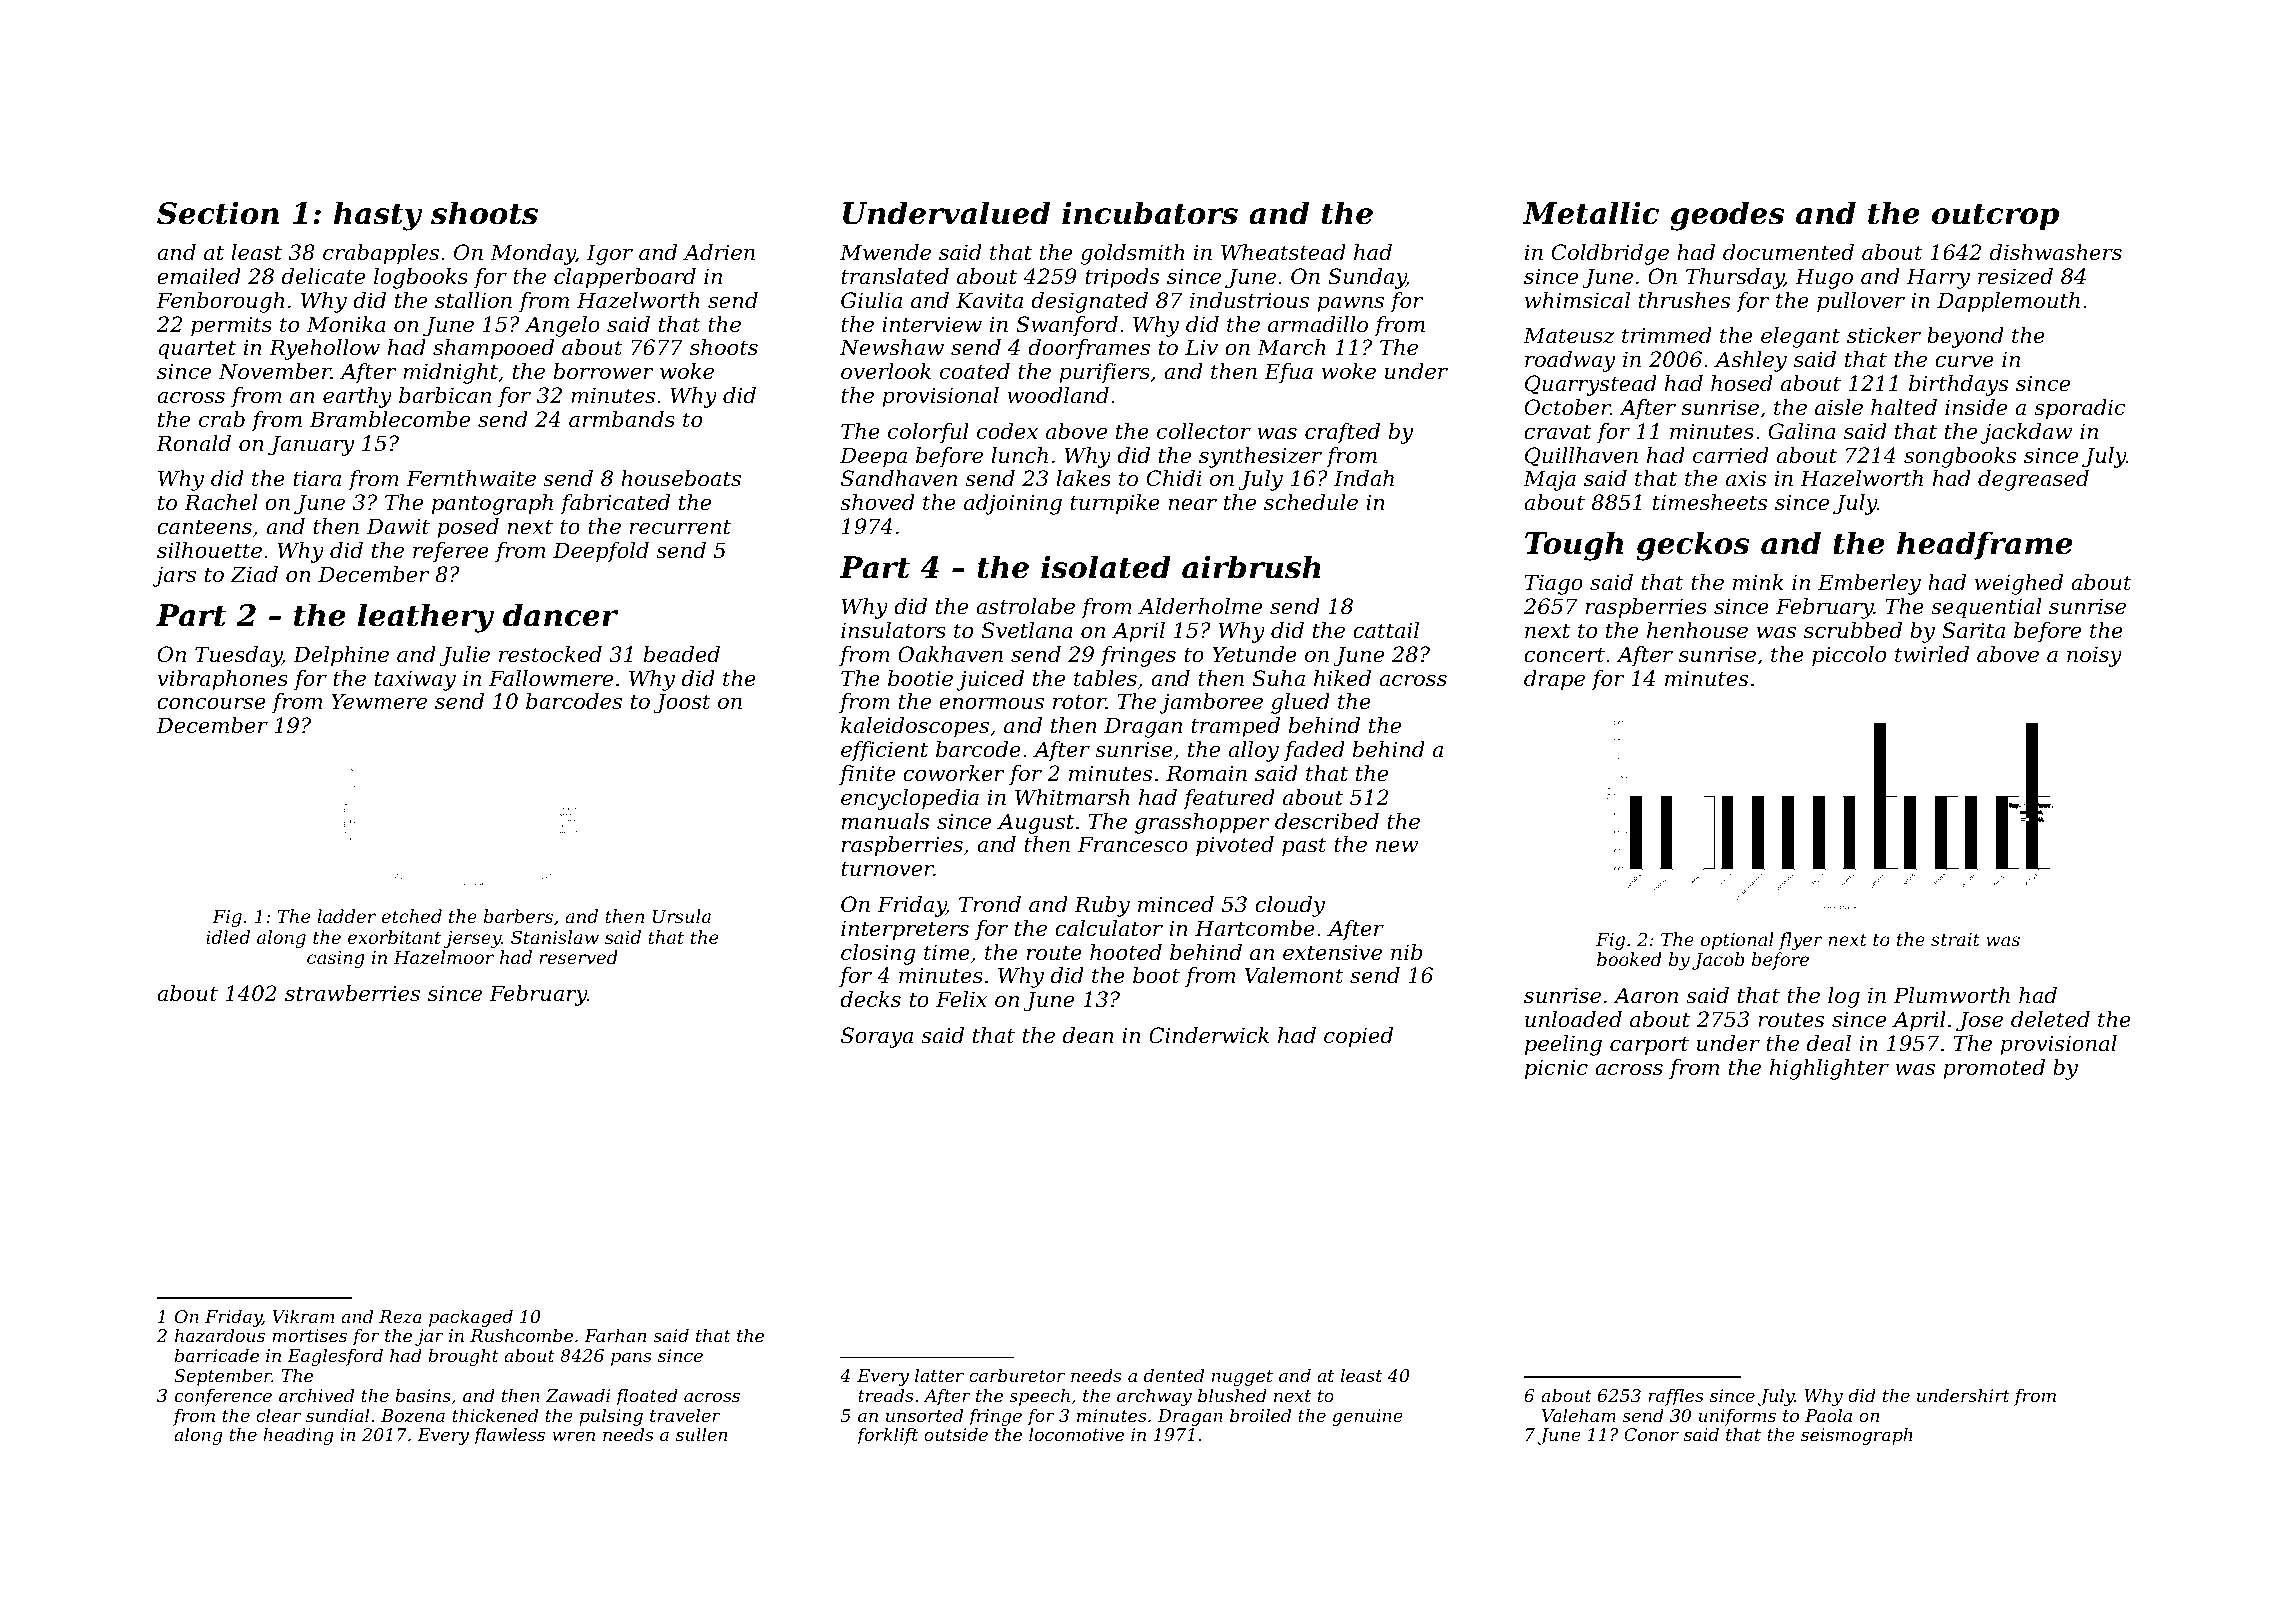 The image size is (2292, 1620). What do you see at coordinates (1304, 847) in the page?
I see `past` at bounding box center [1304, 847].
